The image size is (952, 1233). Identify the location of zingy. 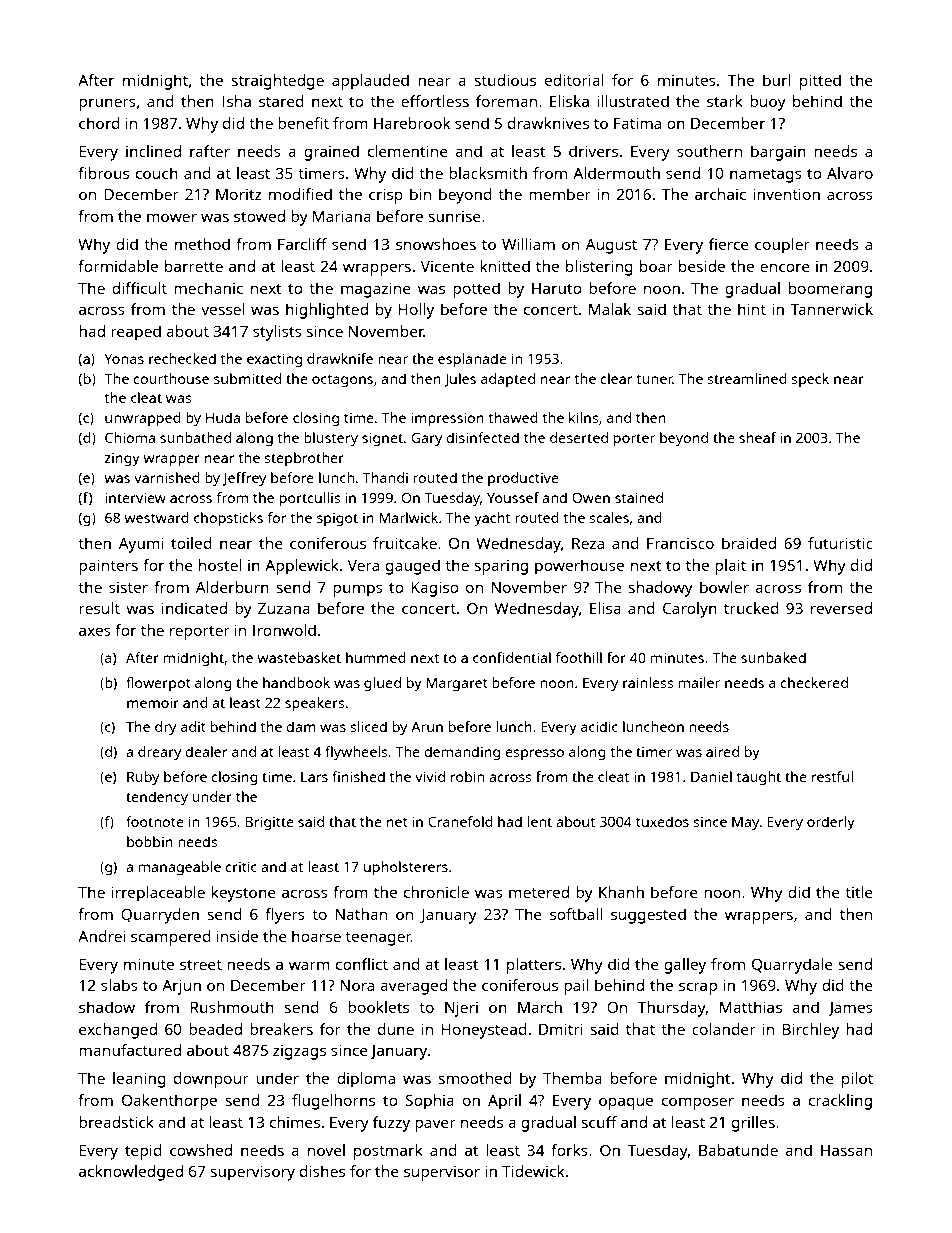
(122, 459).
